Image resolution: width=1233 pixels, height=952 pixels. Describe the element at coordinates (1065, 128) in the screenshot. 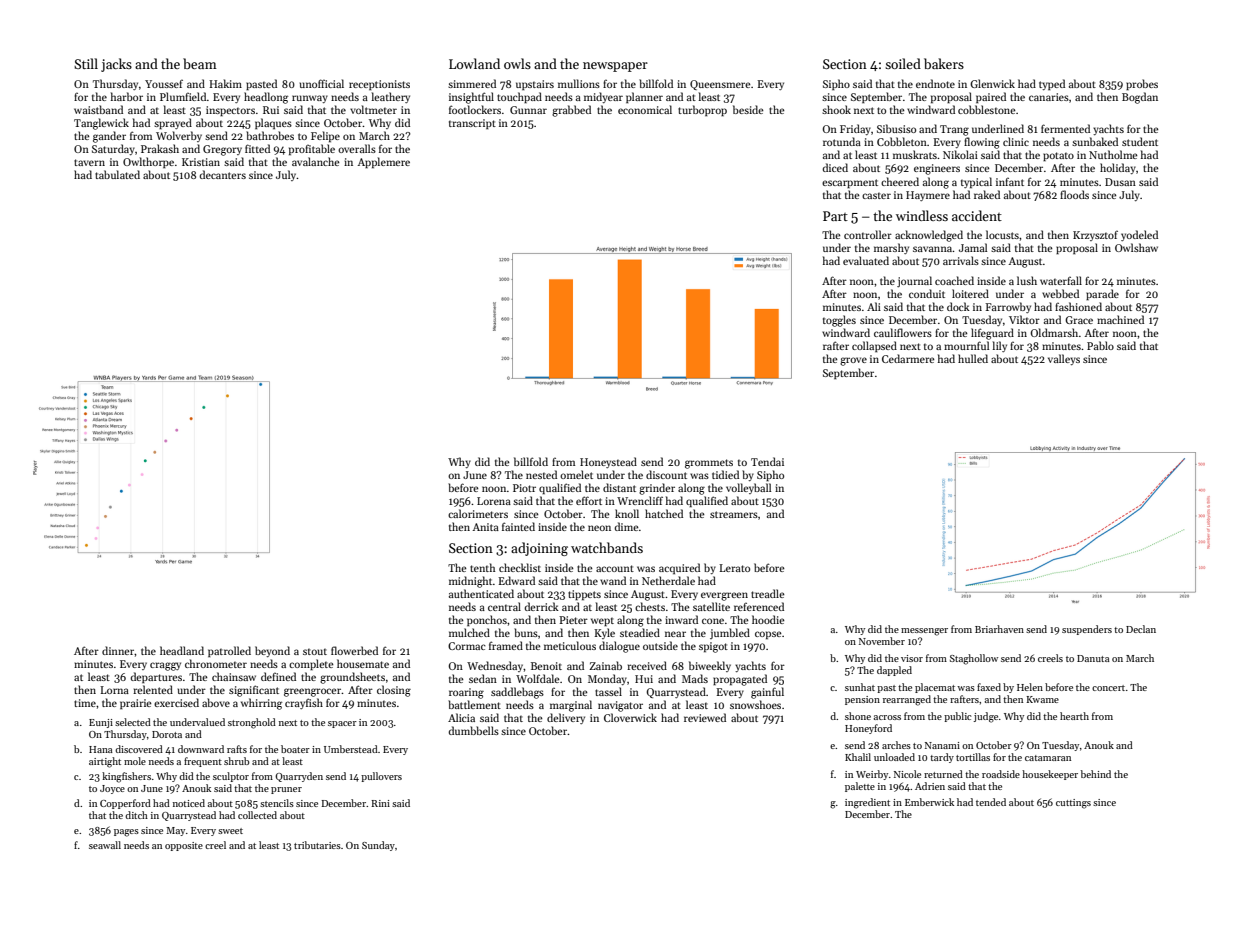

I see `fermented` at that location.
